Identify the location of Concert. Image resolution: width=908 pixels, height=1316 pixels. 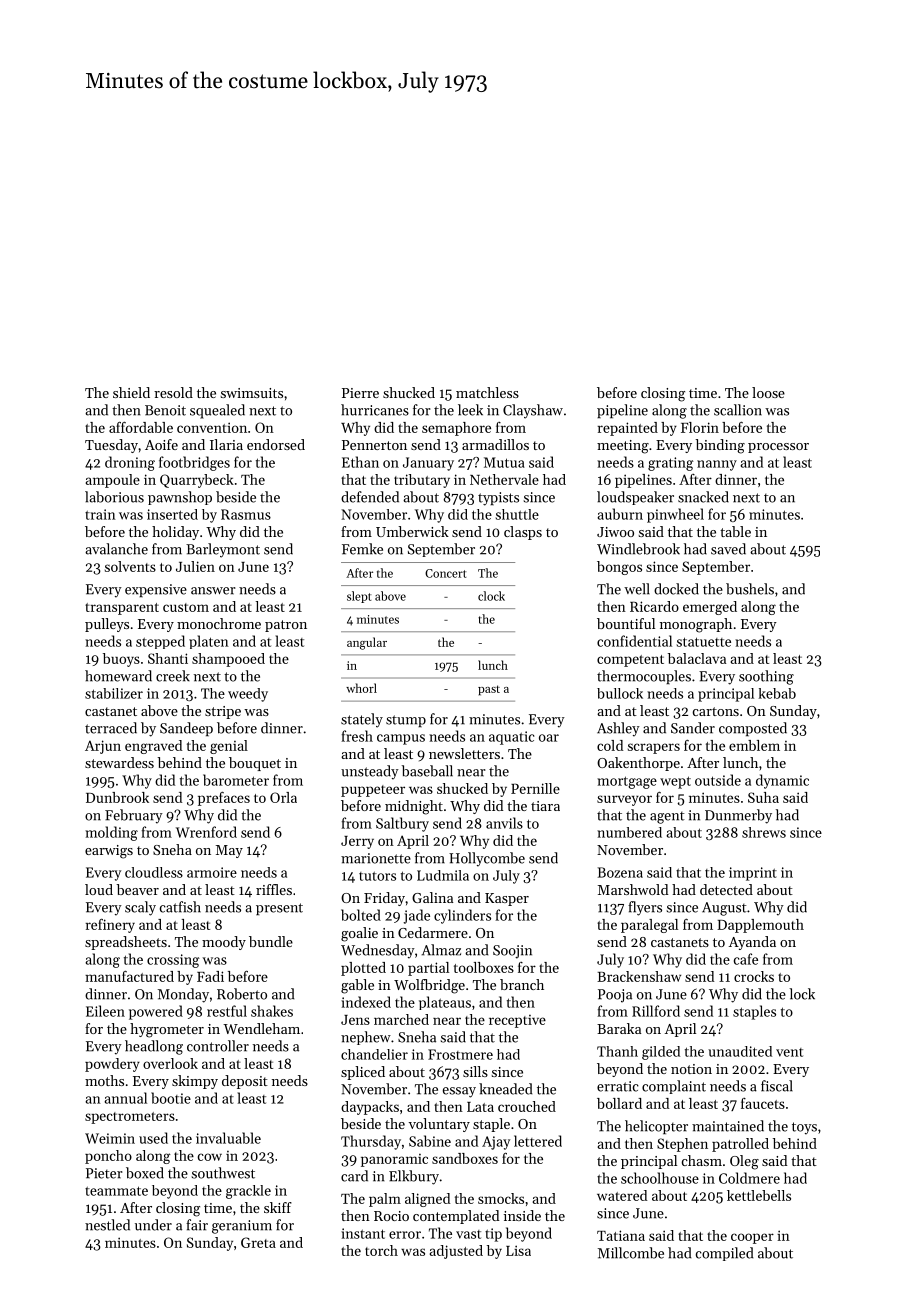
(445, 573).
